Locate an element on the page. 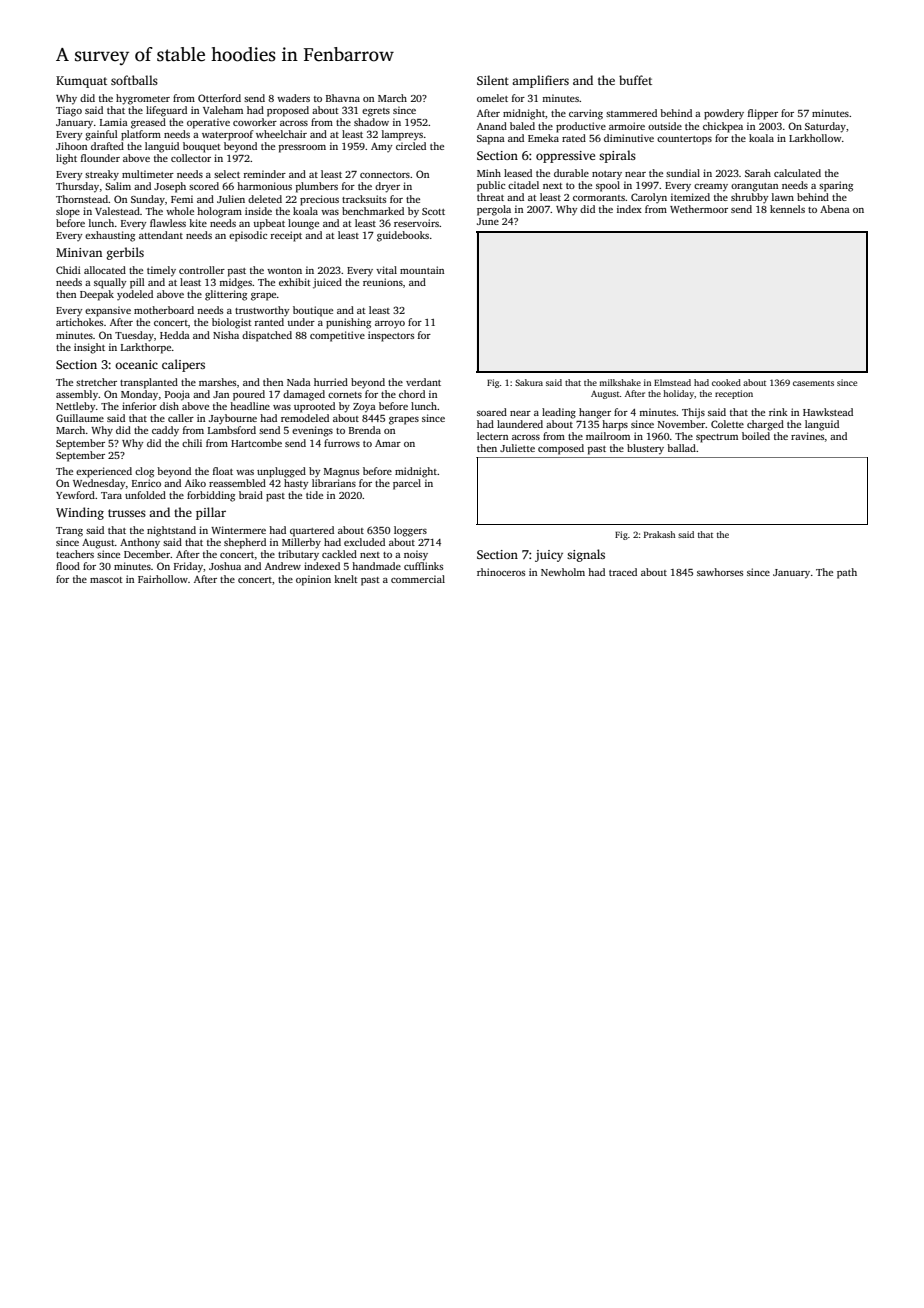 The width and height of the document is (924, 1308). drafted is located at coordinates (107, 146).
